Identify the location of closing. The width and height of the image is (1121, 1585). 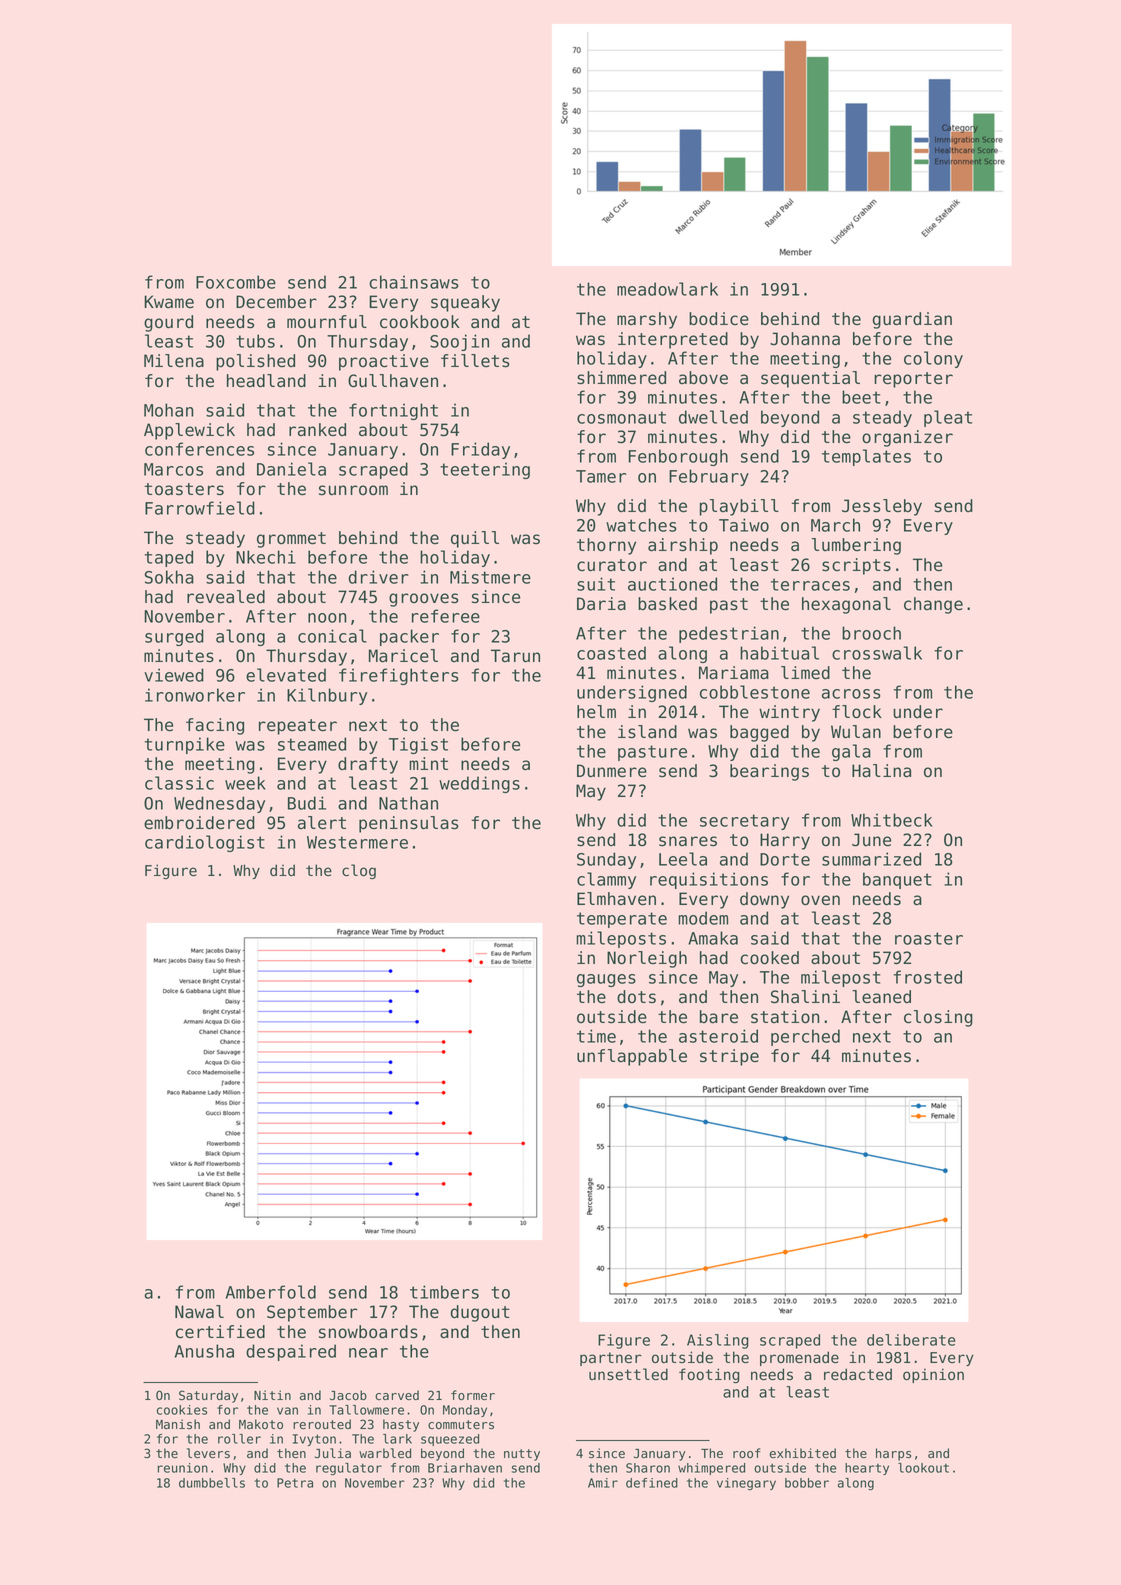
(938, 1018).
